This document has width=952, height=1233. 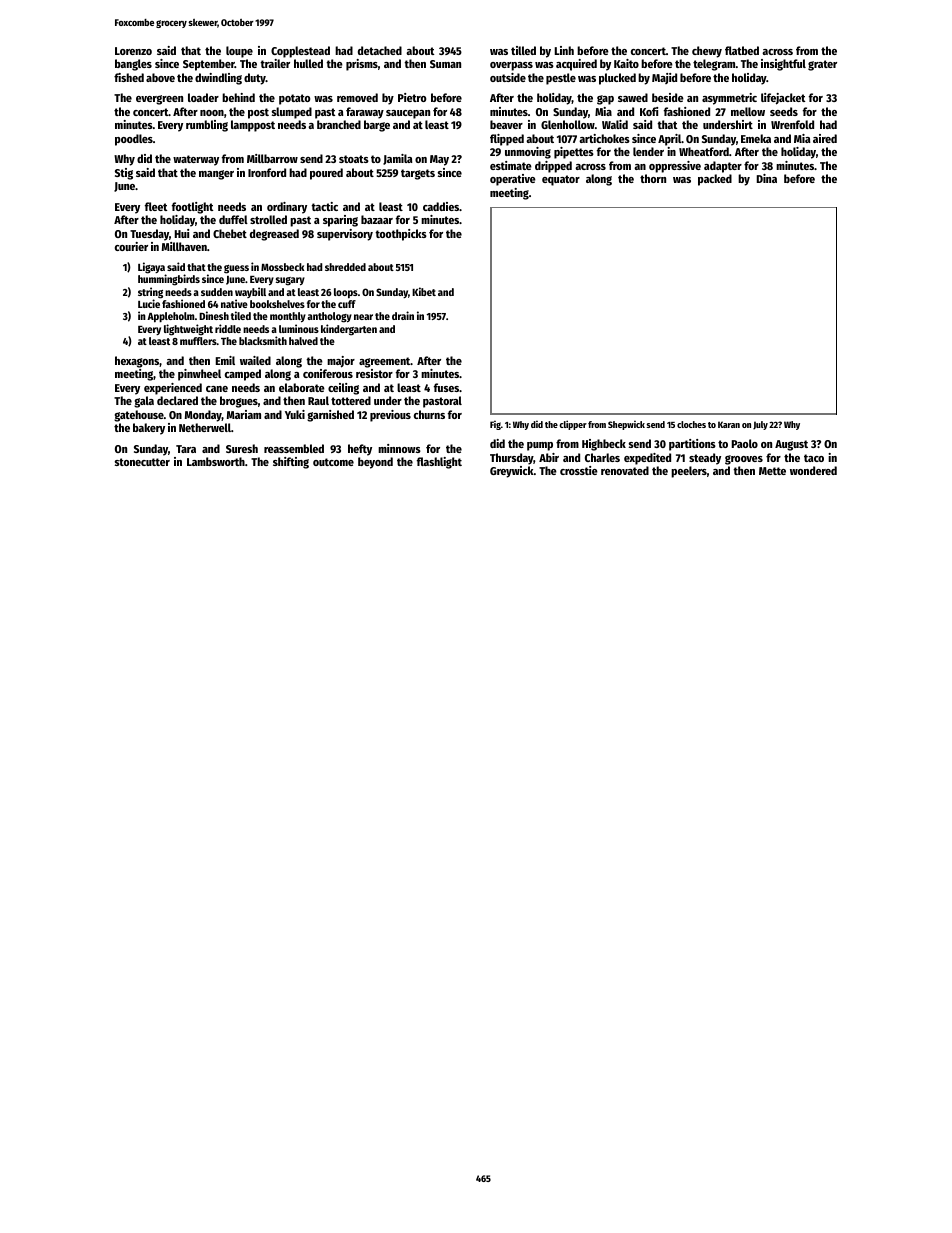 I want to click on drain, so click(x=403, y=315).
